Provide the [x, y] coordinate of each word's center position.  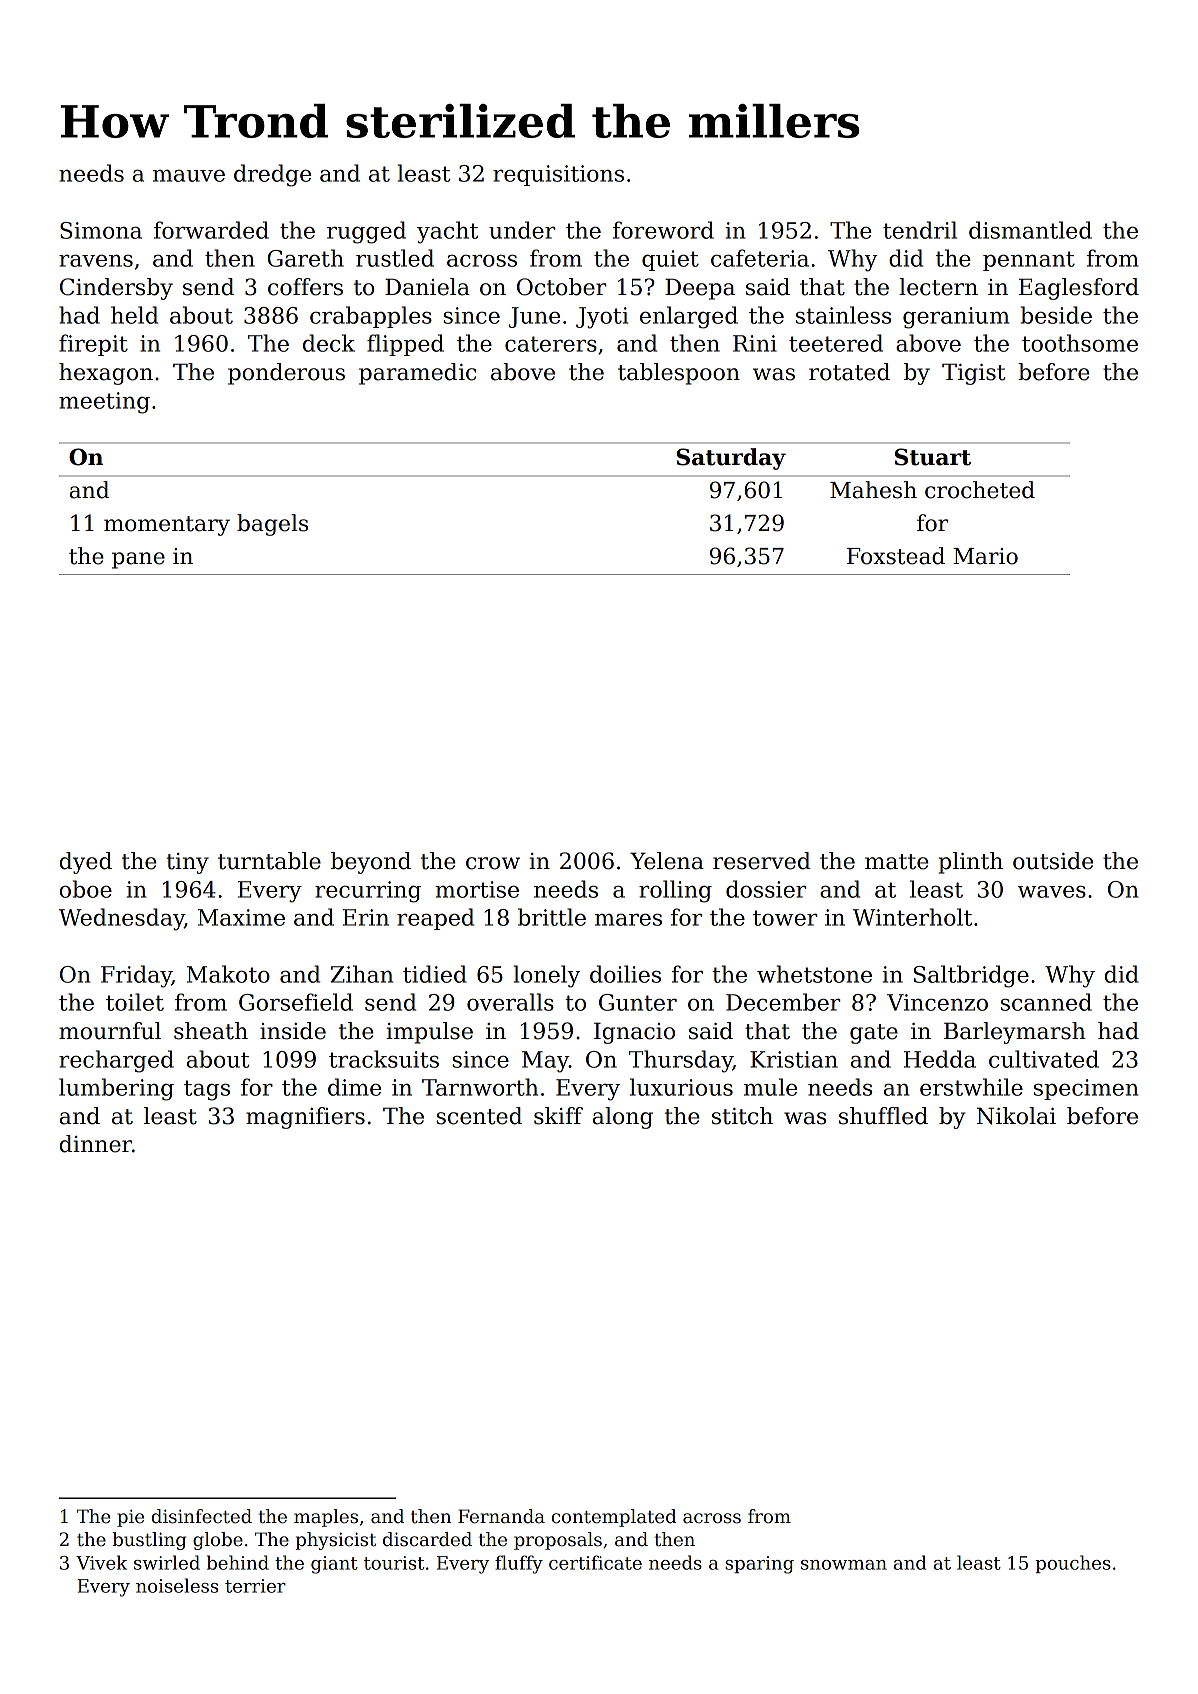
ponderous [286, 374]
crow [493, 863]
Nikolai [1016, 1116]
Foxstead [896, 556]
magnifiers [305, 1118]
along [623, 1118]
